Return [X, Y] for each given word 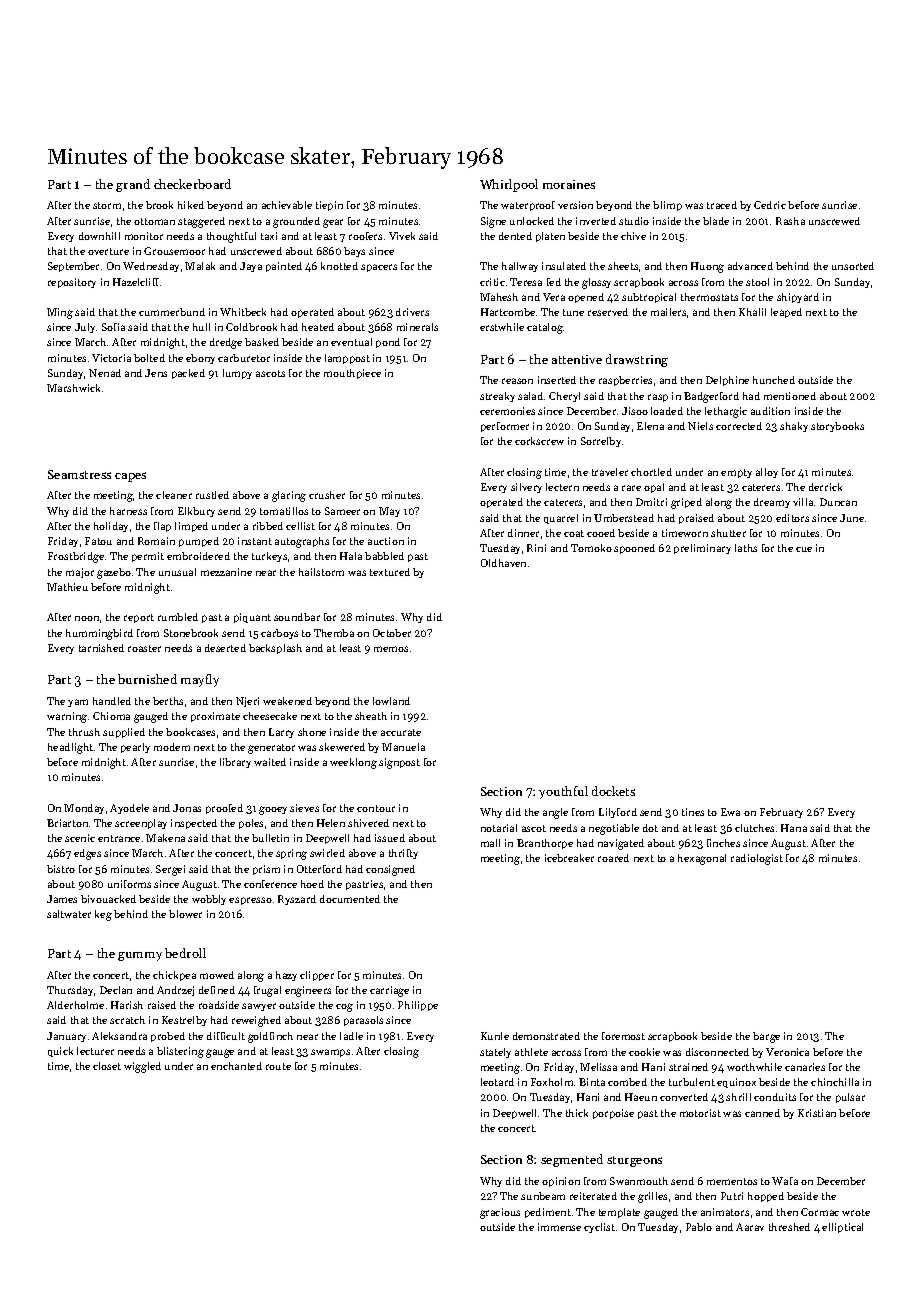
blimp [667, 206]
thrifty [403, 854]
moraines [569, 184]
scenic [80, 838]
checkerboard [192, 184]
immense [559, 1227]
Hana [794, 828]
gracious [500, 1213]
